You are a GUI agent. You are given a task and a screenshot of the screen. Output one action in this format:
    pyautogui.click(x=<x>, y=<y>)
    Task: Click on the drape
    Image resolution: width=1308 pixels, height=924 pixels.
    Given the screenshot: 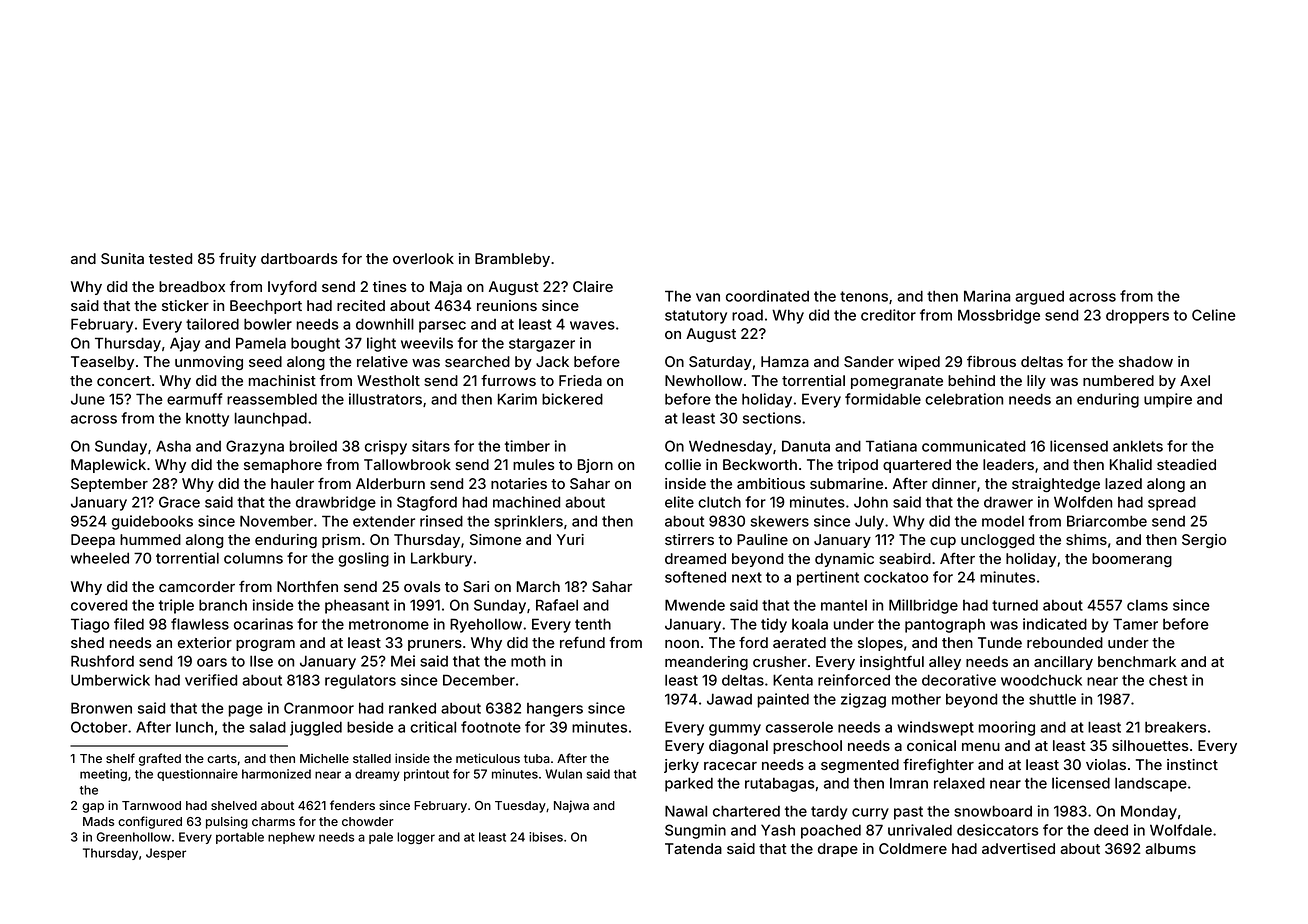 What is the action you would take?
    pyautogui.click(x=838, y=850)
